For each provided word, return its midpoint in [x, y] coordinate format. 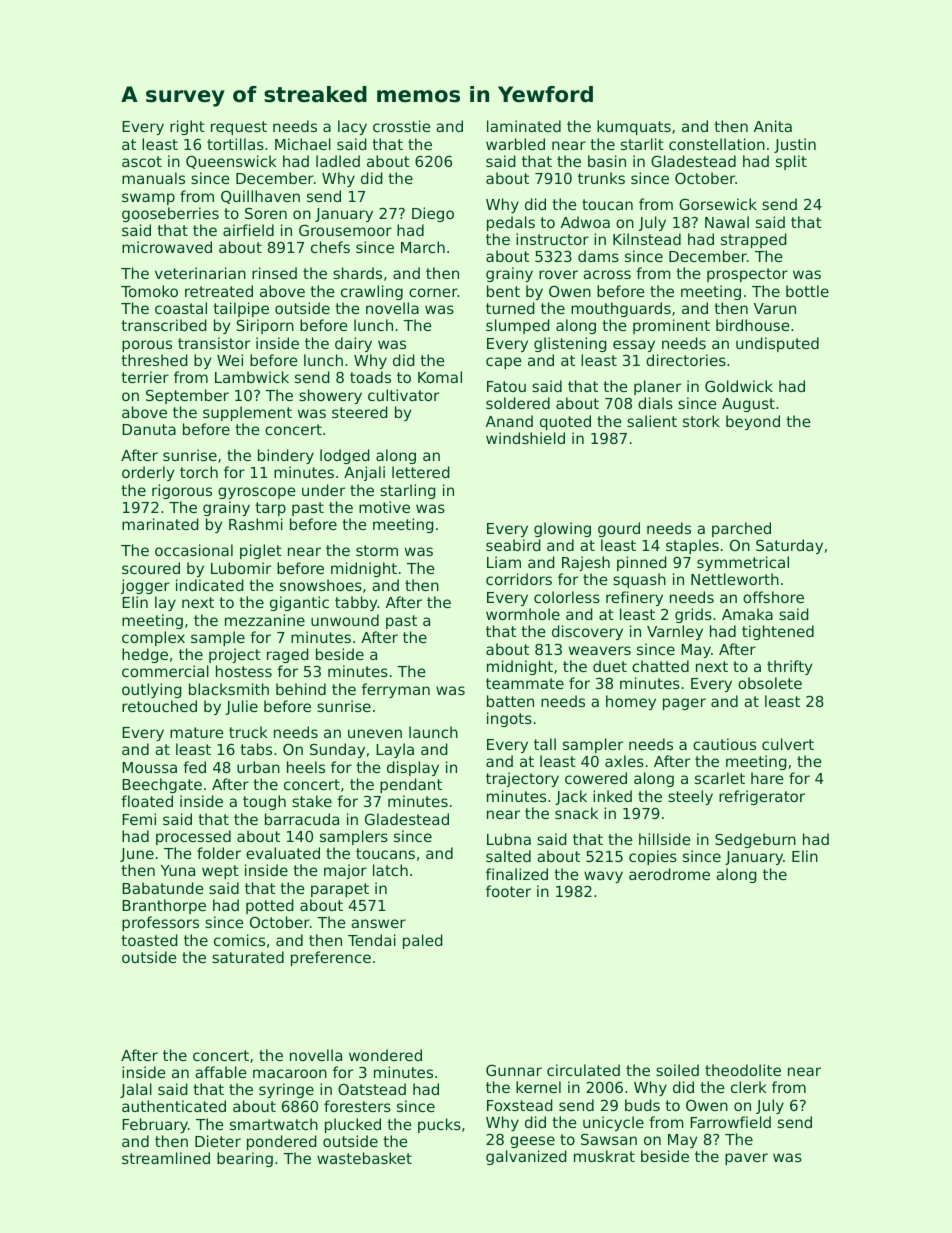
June [137, 855]
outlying [152, 690]
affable [221, 1072]
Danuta [149, 429]
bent [503, 291]
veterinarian [200, 273]
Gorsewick [718, 204]
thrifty [789, 667]
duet [610, 666]
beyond [753, 422]
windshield [525, 438]
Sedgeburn [755, 840]
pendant [411, 785]
